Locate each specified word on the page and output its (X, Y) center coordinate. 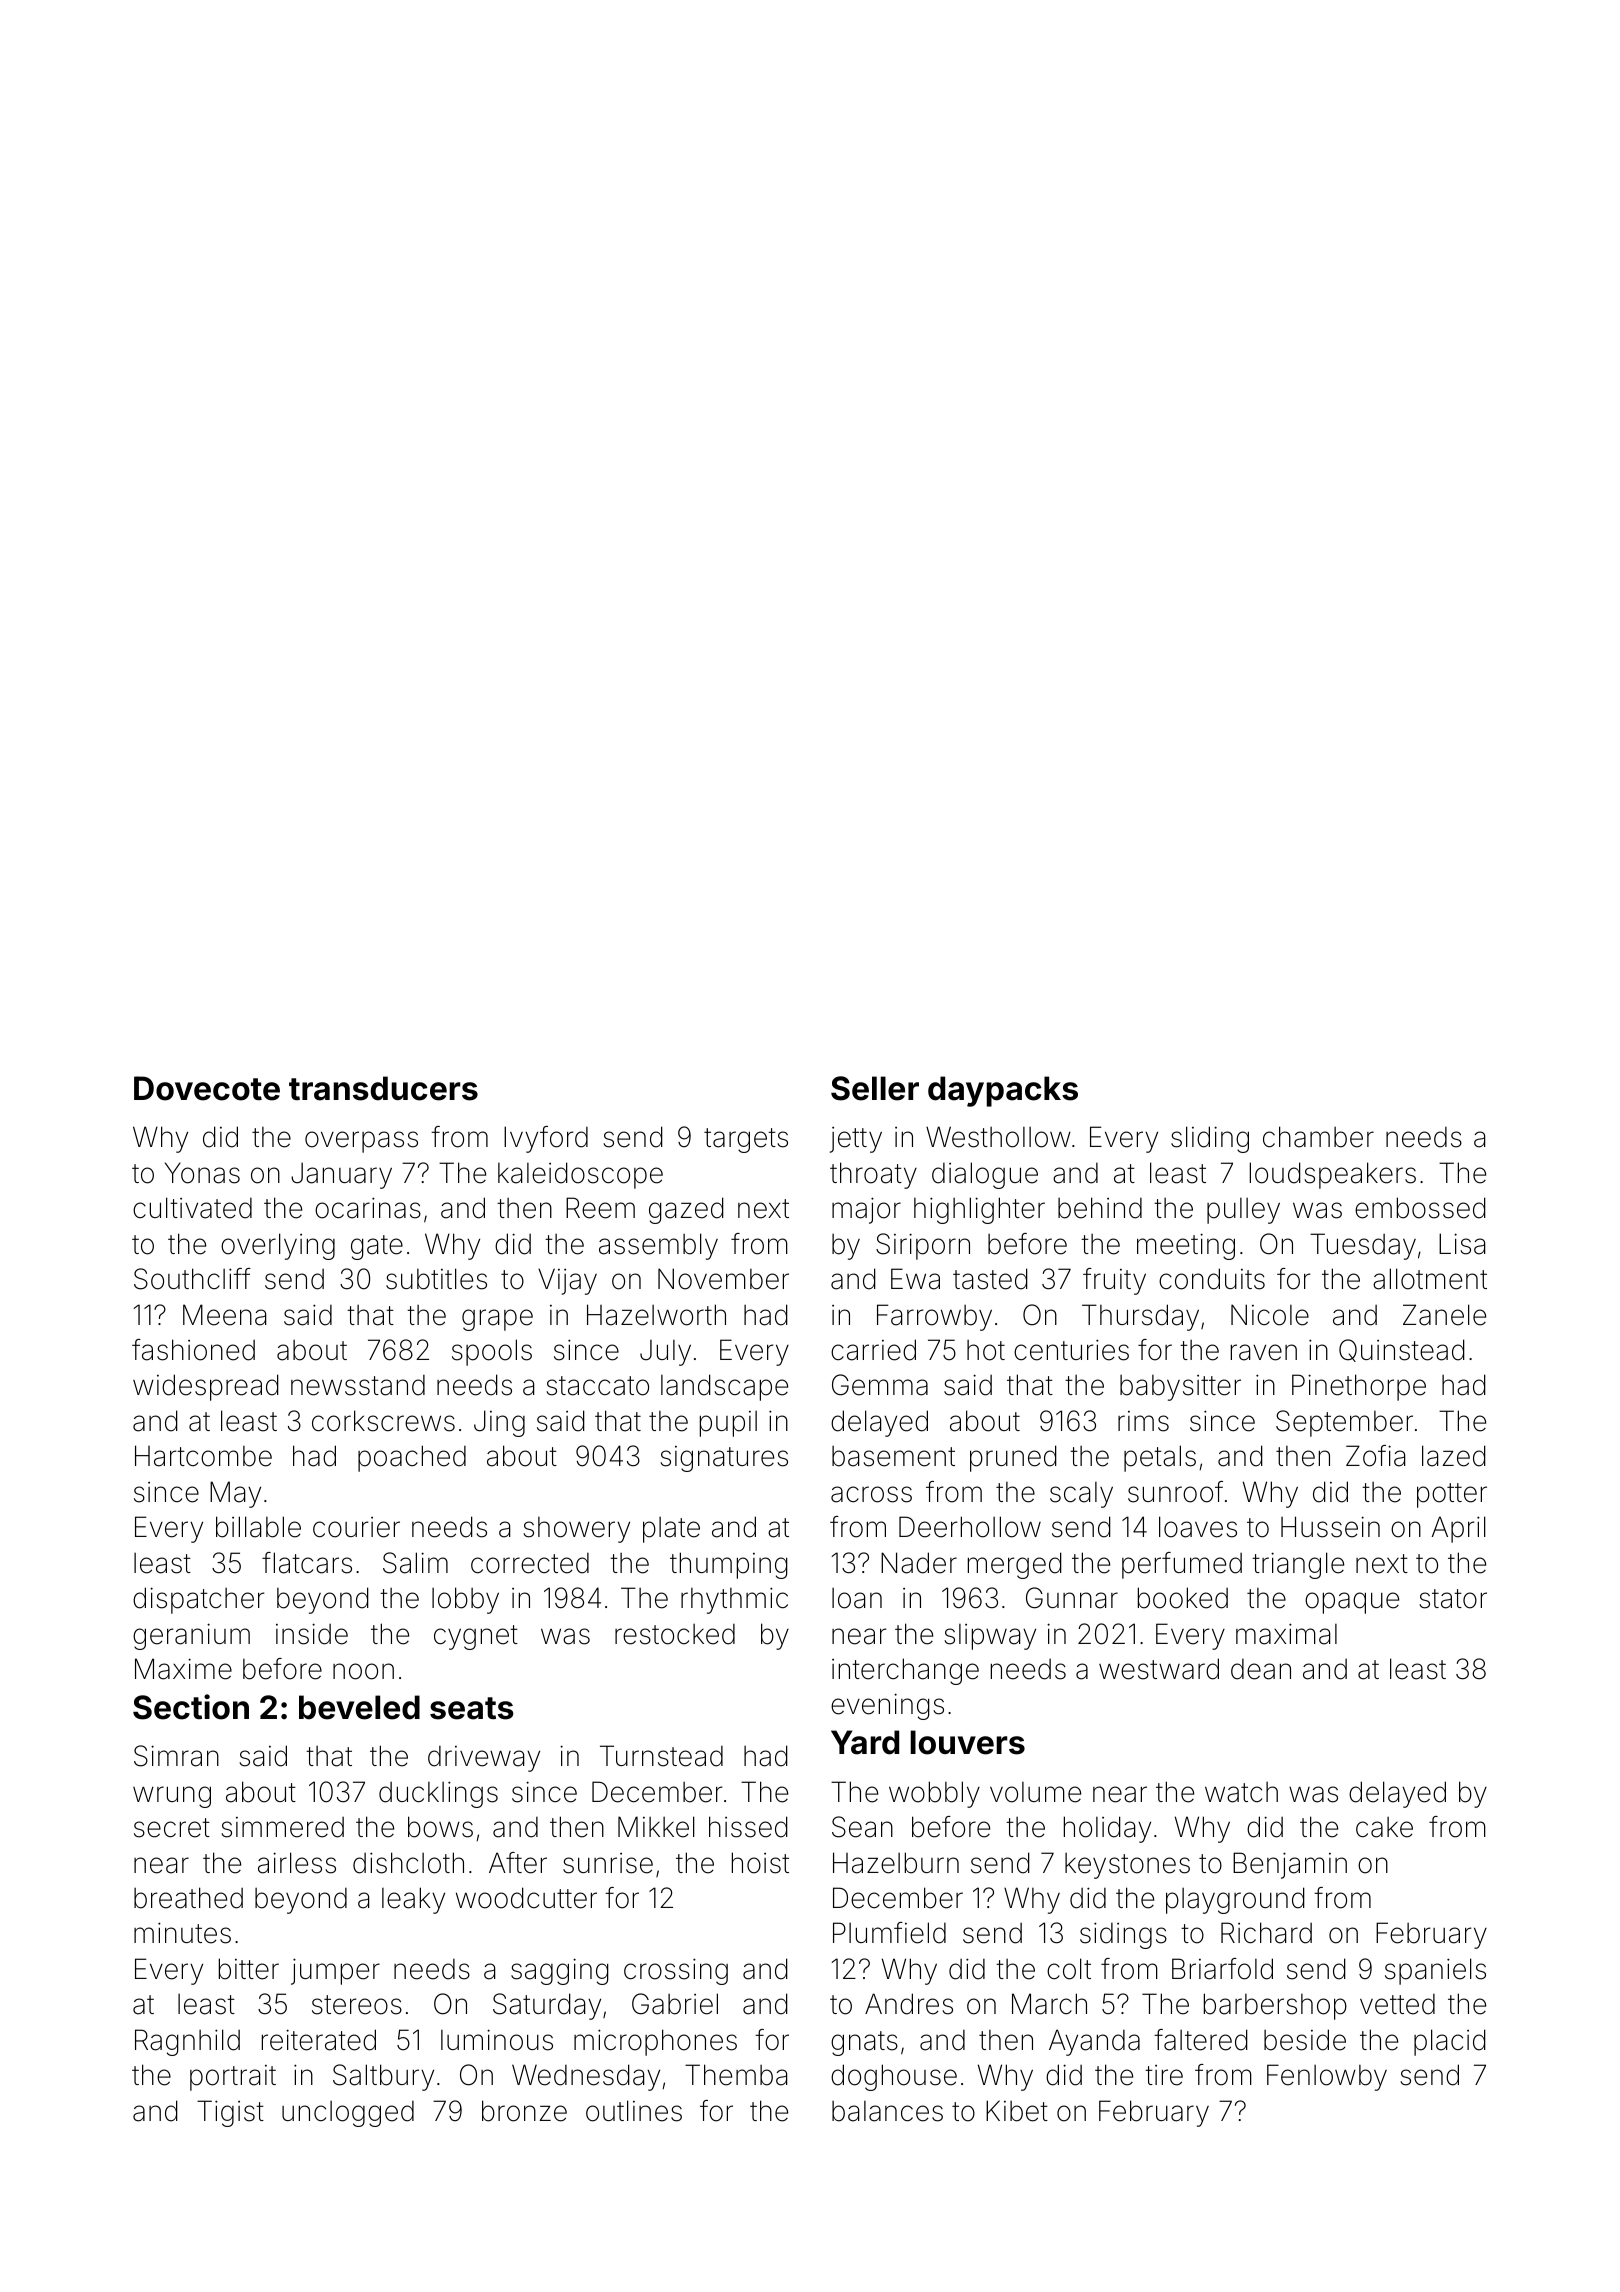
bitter (249, 1969)
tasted (990, 1279)
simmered (282, 1827)
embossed (1420, 1208)
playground (1235, 1900)
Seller (875, 1088)
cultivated (192, 1208)
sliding (1210, 1139)
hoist (760, 1863)
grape (497, 1320)
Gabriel (675, 2004)
